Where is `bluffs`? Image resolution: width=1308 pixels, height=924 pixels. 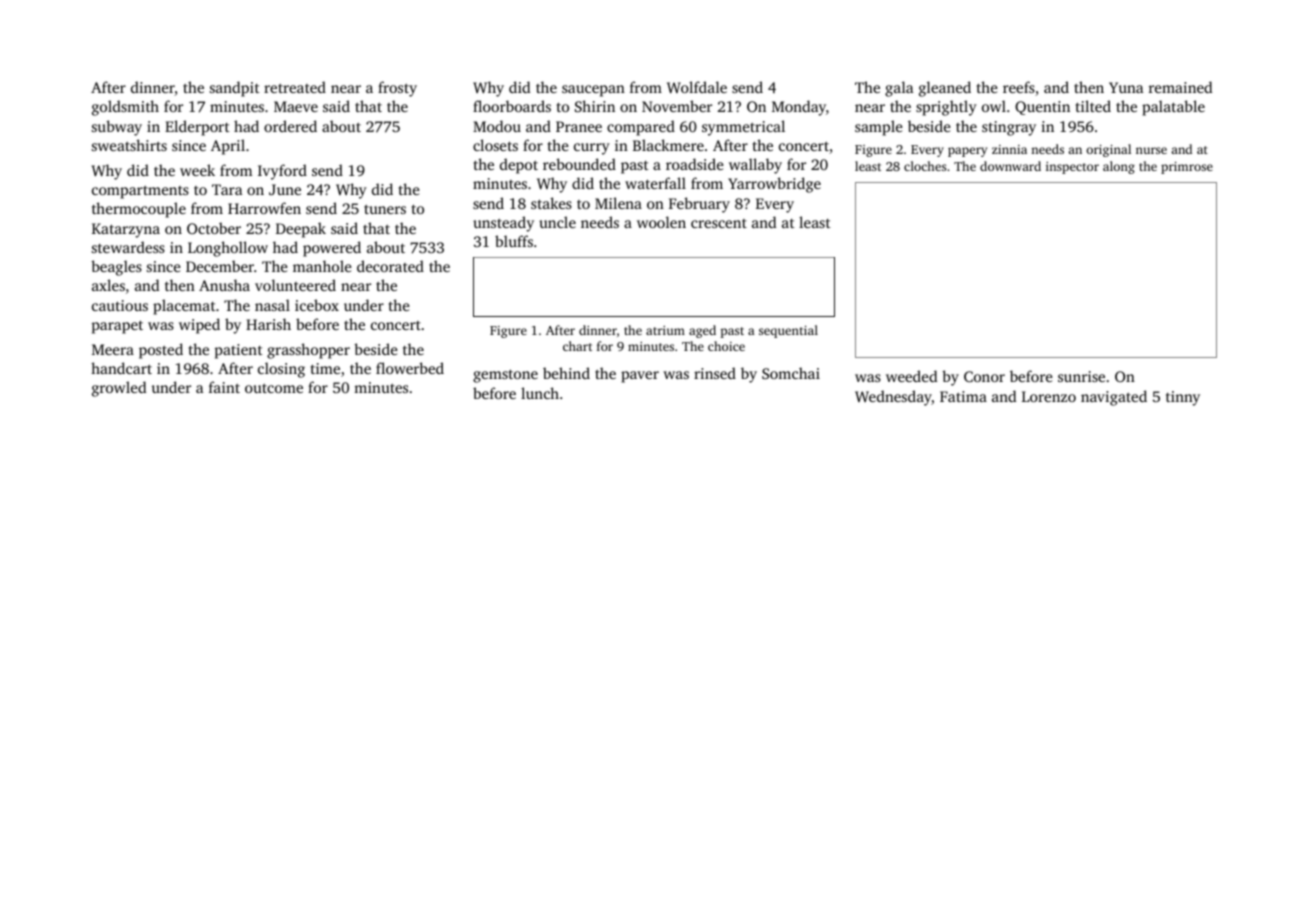 bluffs is located at coordinates (514, 241).
